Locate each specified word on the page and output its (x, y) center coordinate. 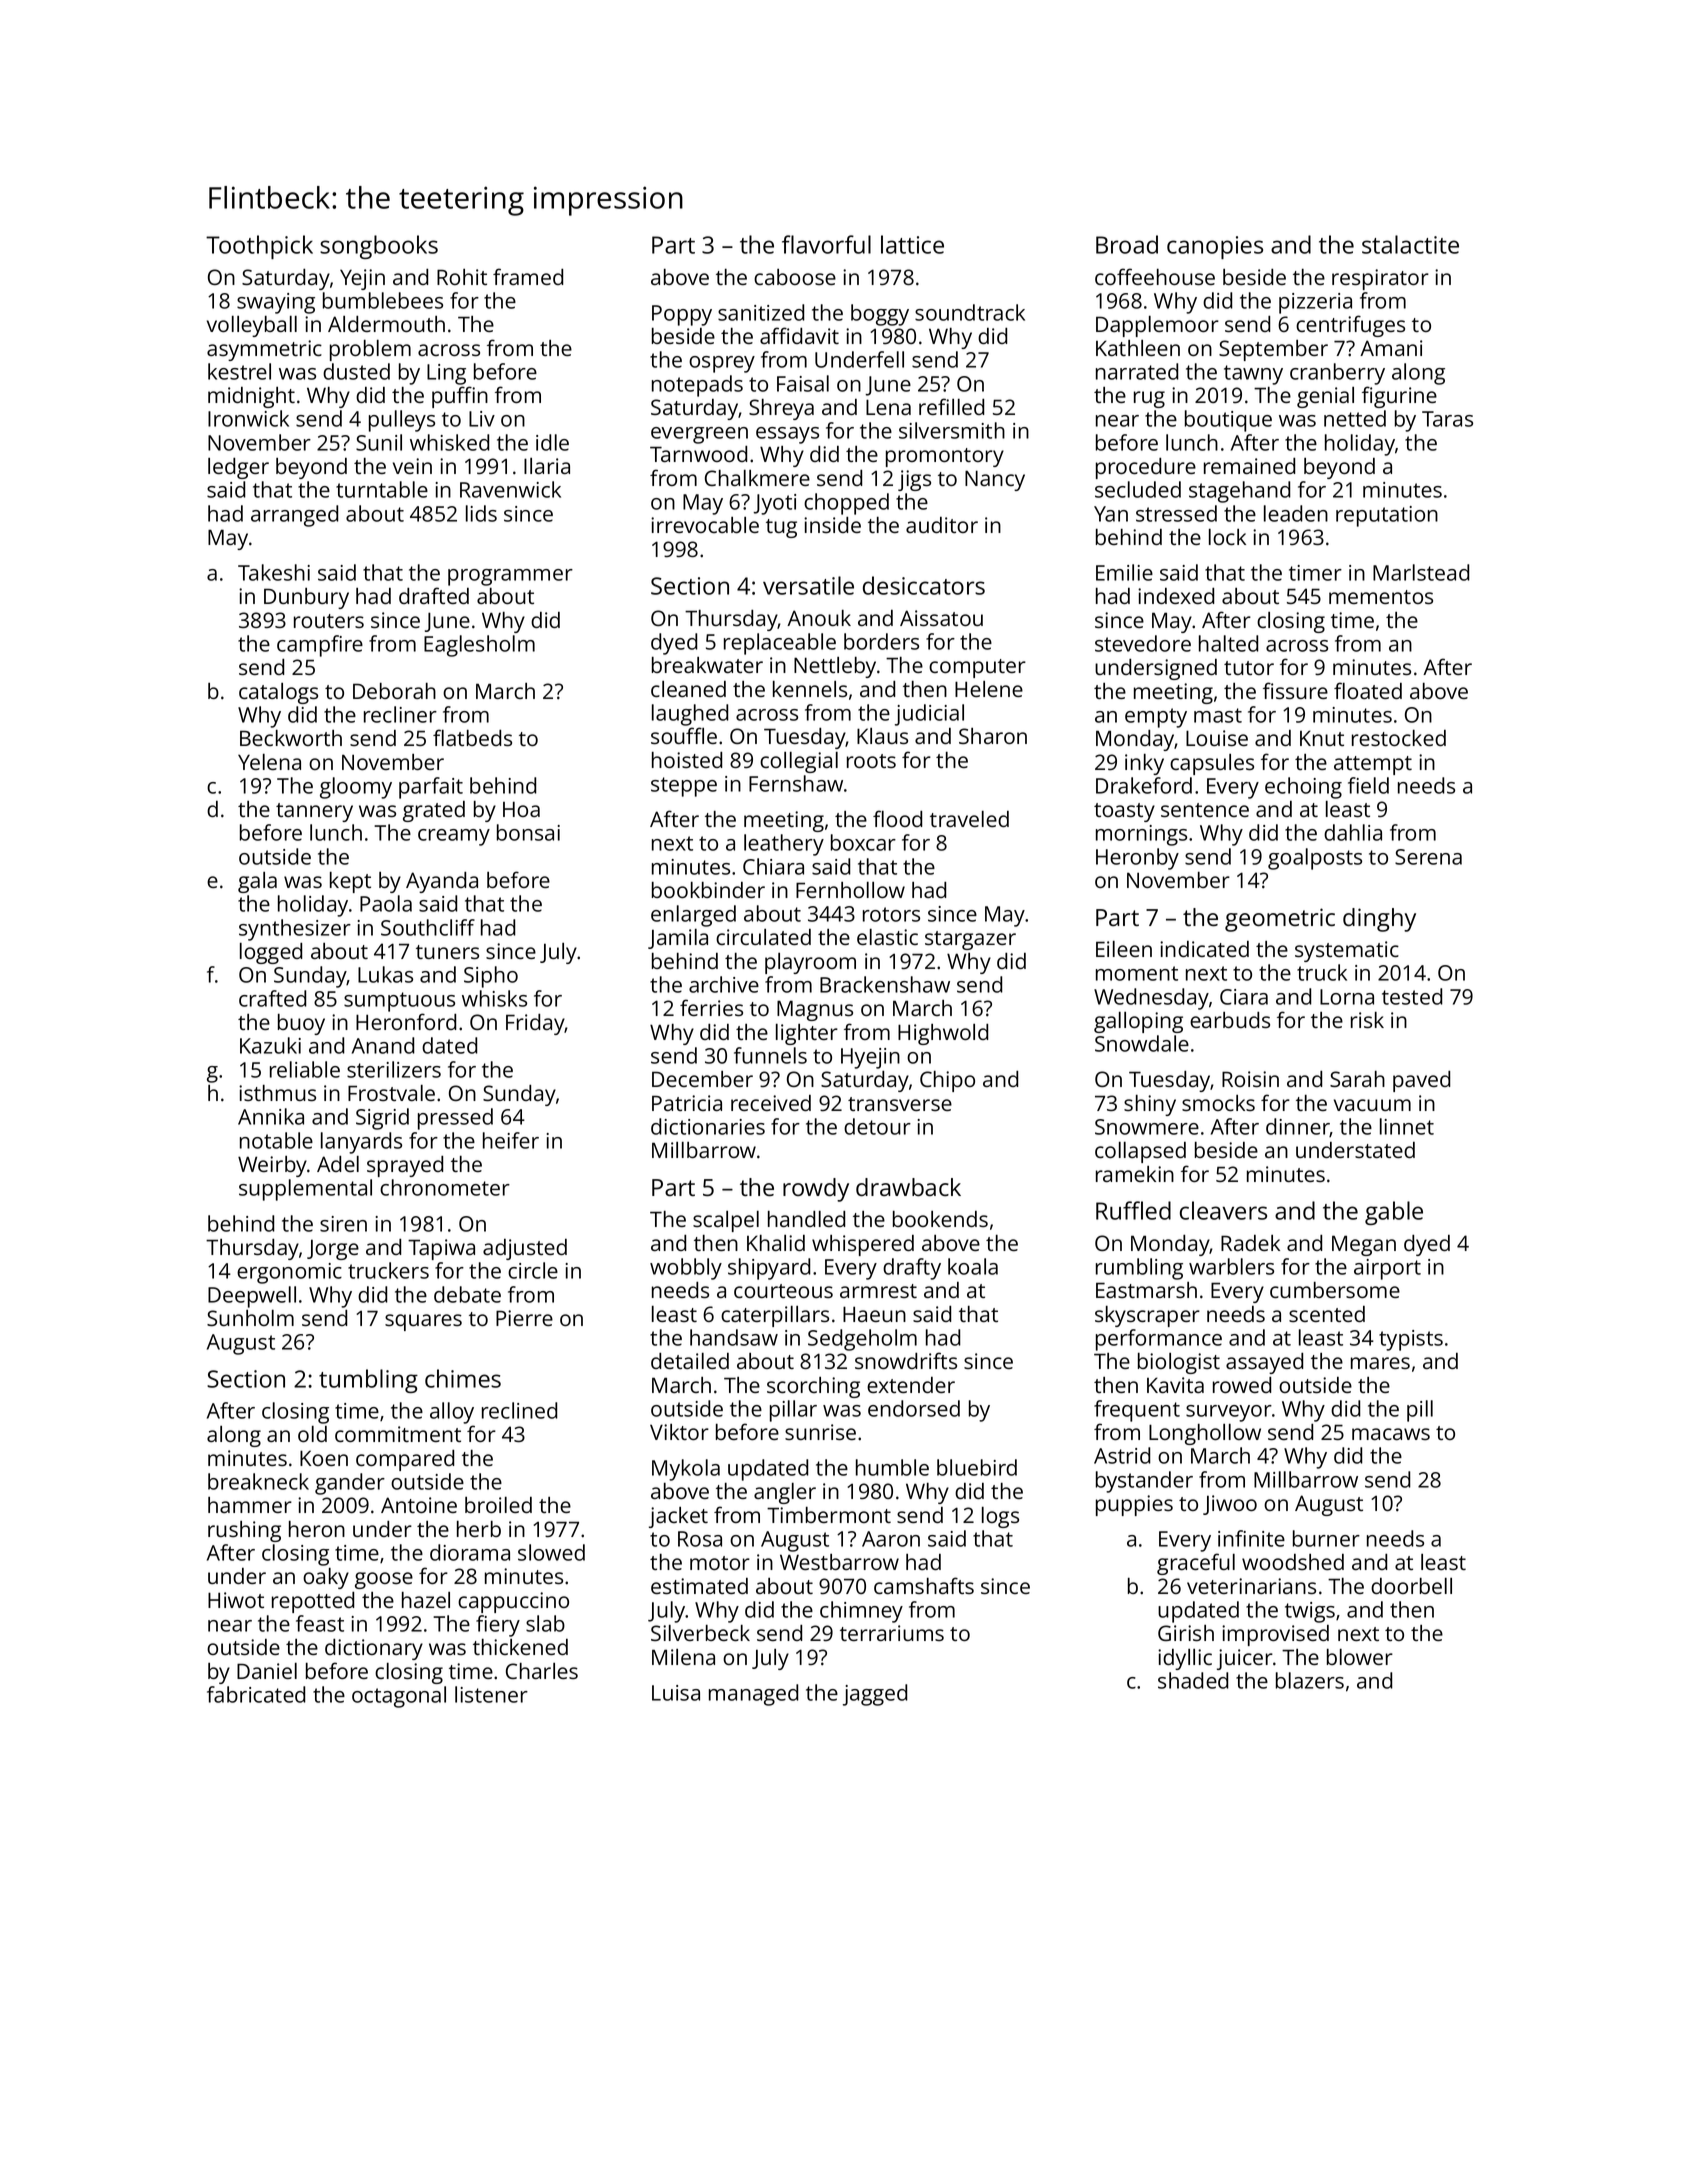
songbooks (379, 247)
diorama (470, 1552)
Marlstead (1421, 572)
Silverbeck (700, 1633)
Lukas (385, 974)
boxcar (863, 842)
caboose (795, 277)
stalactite (1410, 244)
